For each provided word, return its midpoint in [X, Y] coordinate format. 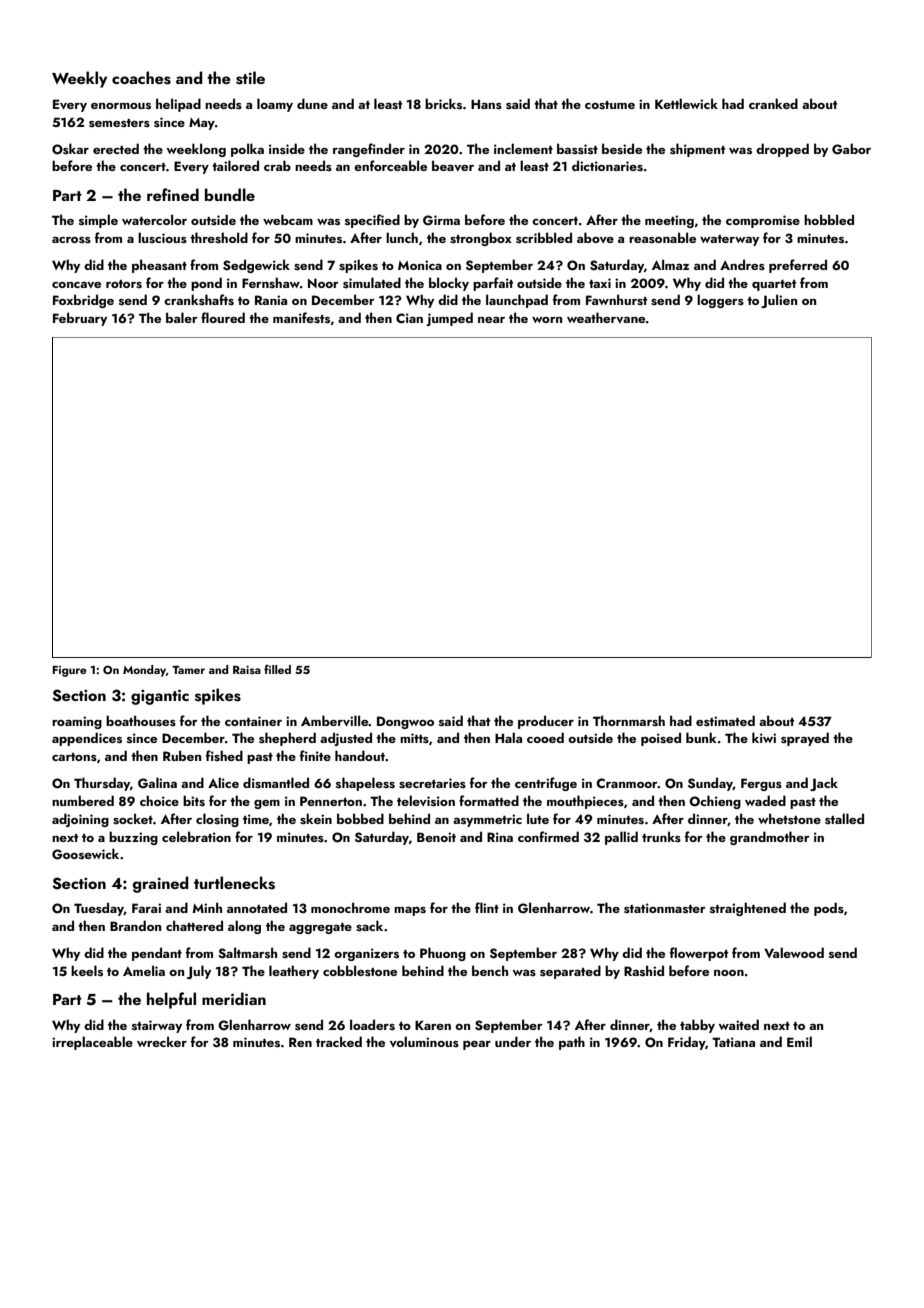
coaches [141, 78]
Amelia [144, 970]
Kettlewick [686, 103]
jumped [449, 319]
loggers [720, 301]
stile [250, 78]
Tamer [188, 670]
